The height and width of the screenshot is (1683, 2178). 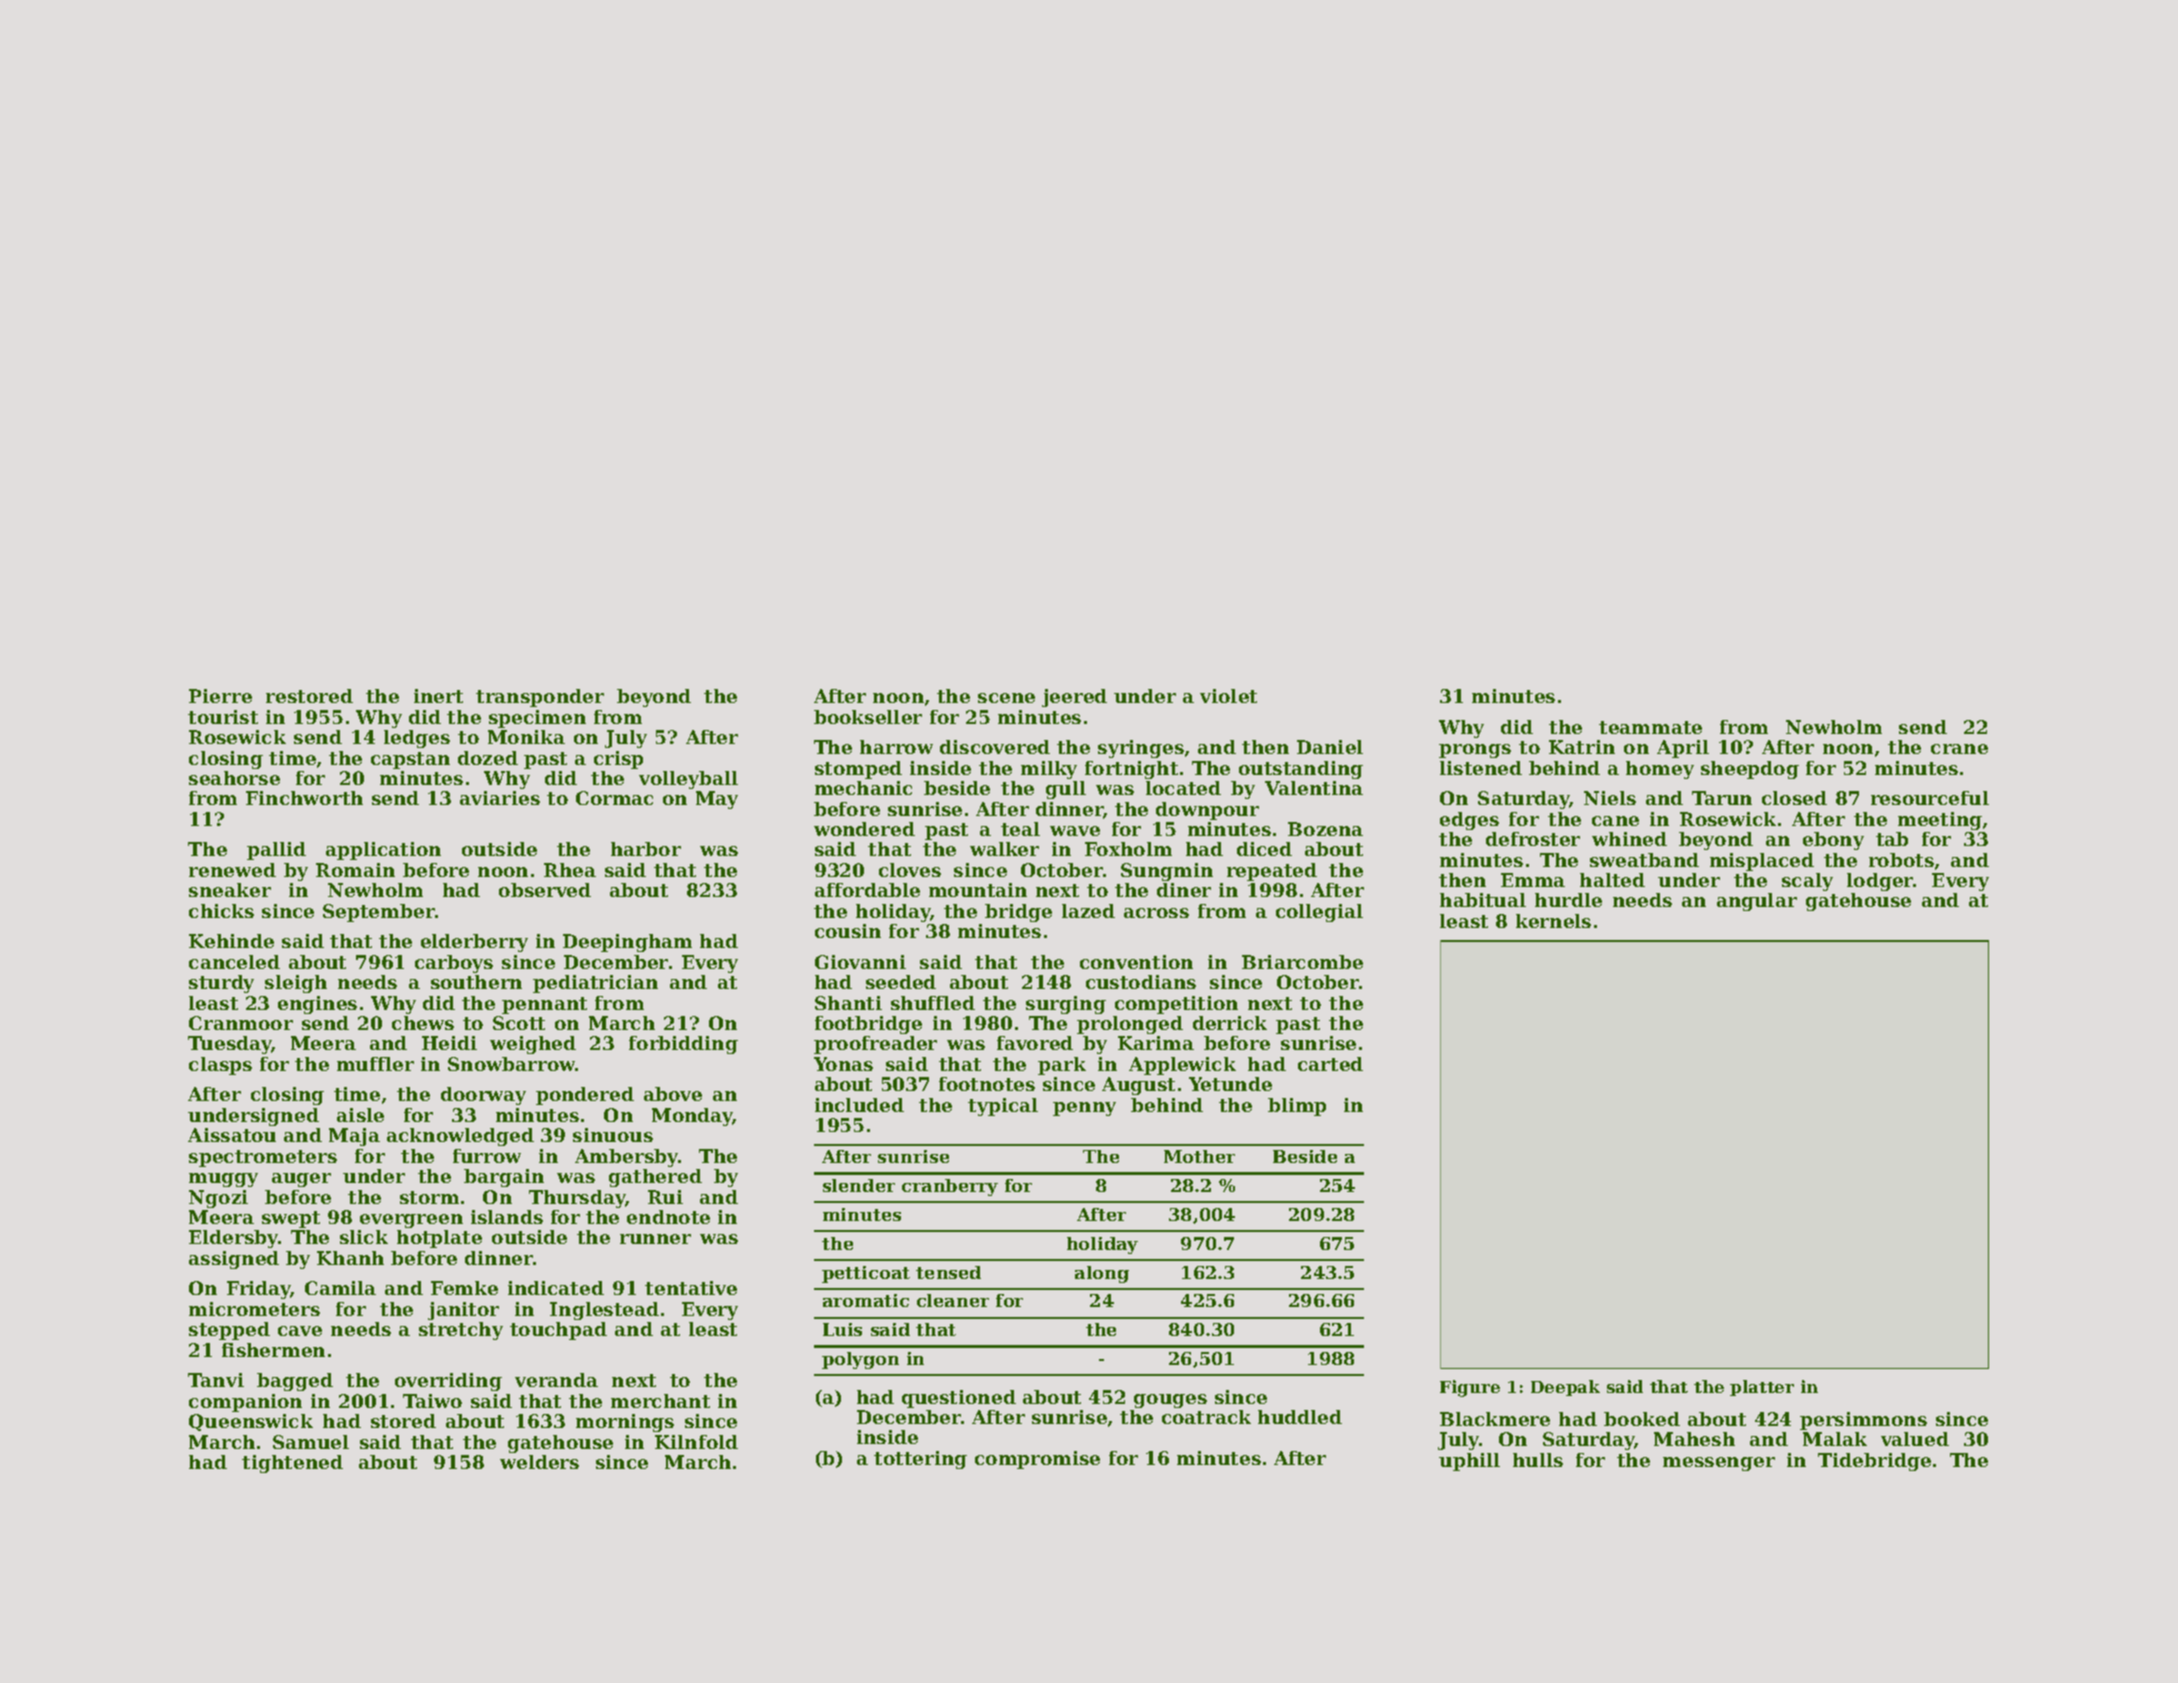 I want to click on teammate, so click(x=1650, y=727).
